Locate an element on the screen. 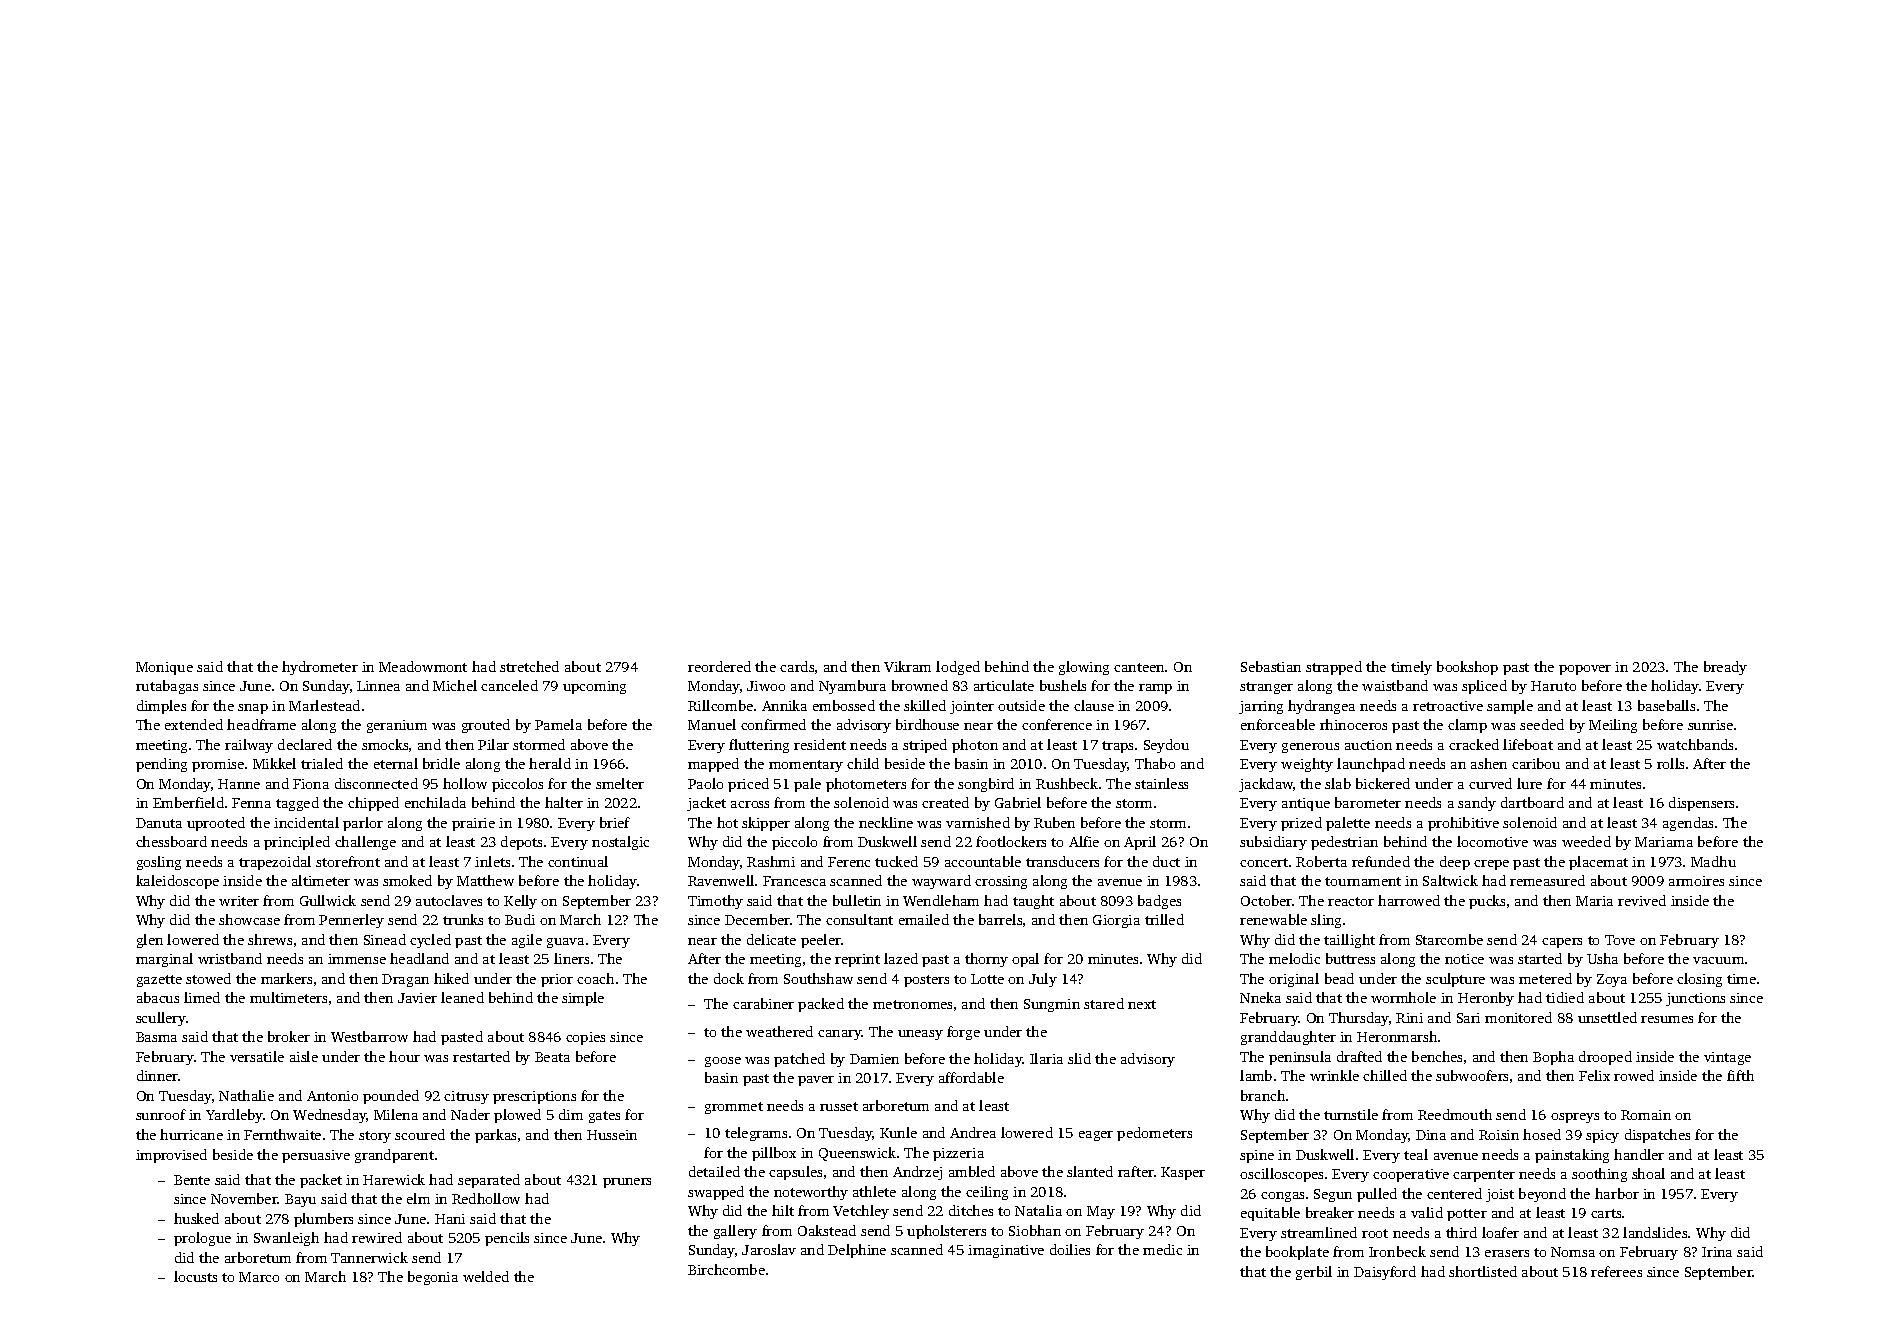 This screenshot has height=1344, width=1901. auction is located at coordinates (1368, 745).
